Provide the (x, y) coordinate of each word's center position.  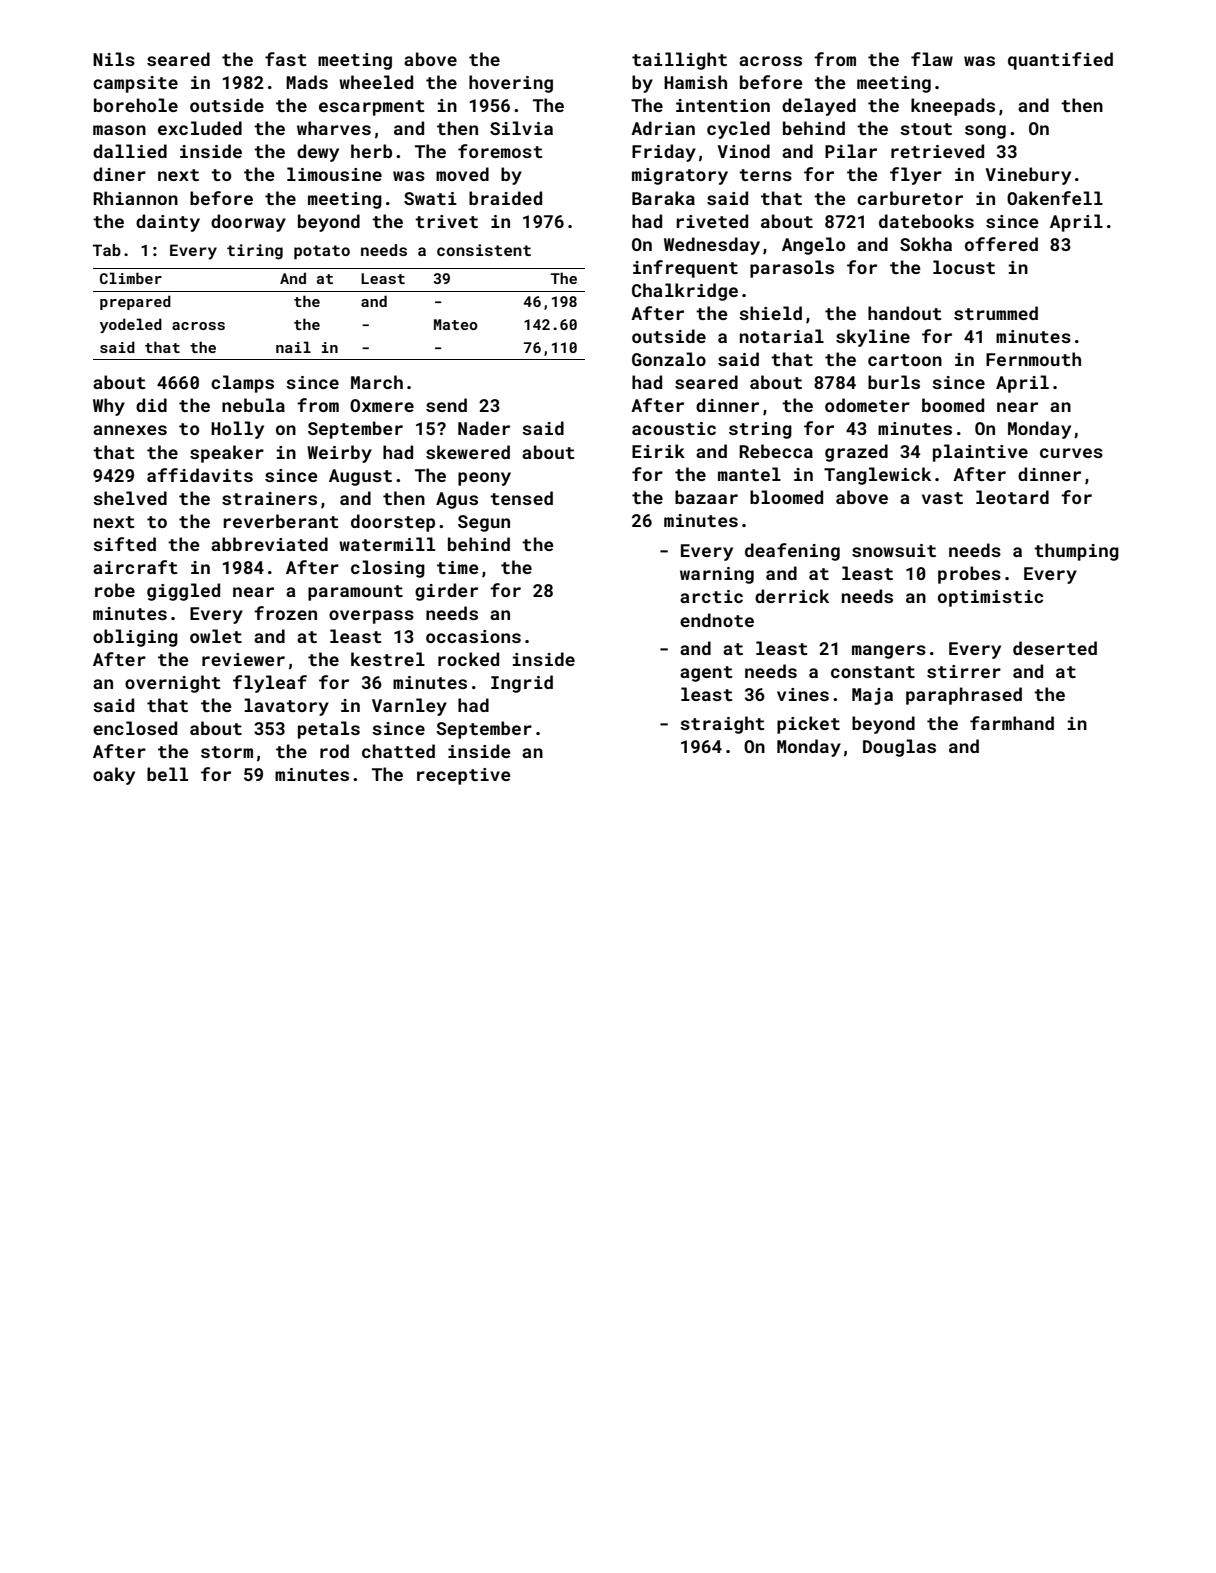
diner (119, 174)
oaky (114, 776)
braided (505, 198)
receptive (464, 776)
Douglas (899, 748)
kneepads (953, 107)
